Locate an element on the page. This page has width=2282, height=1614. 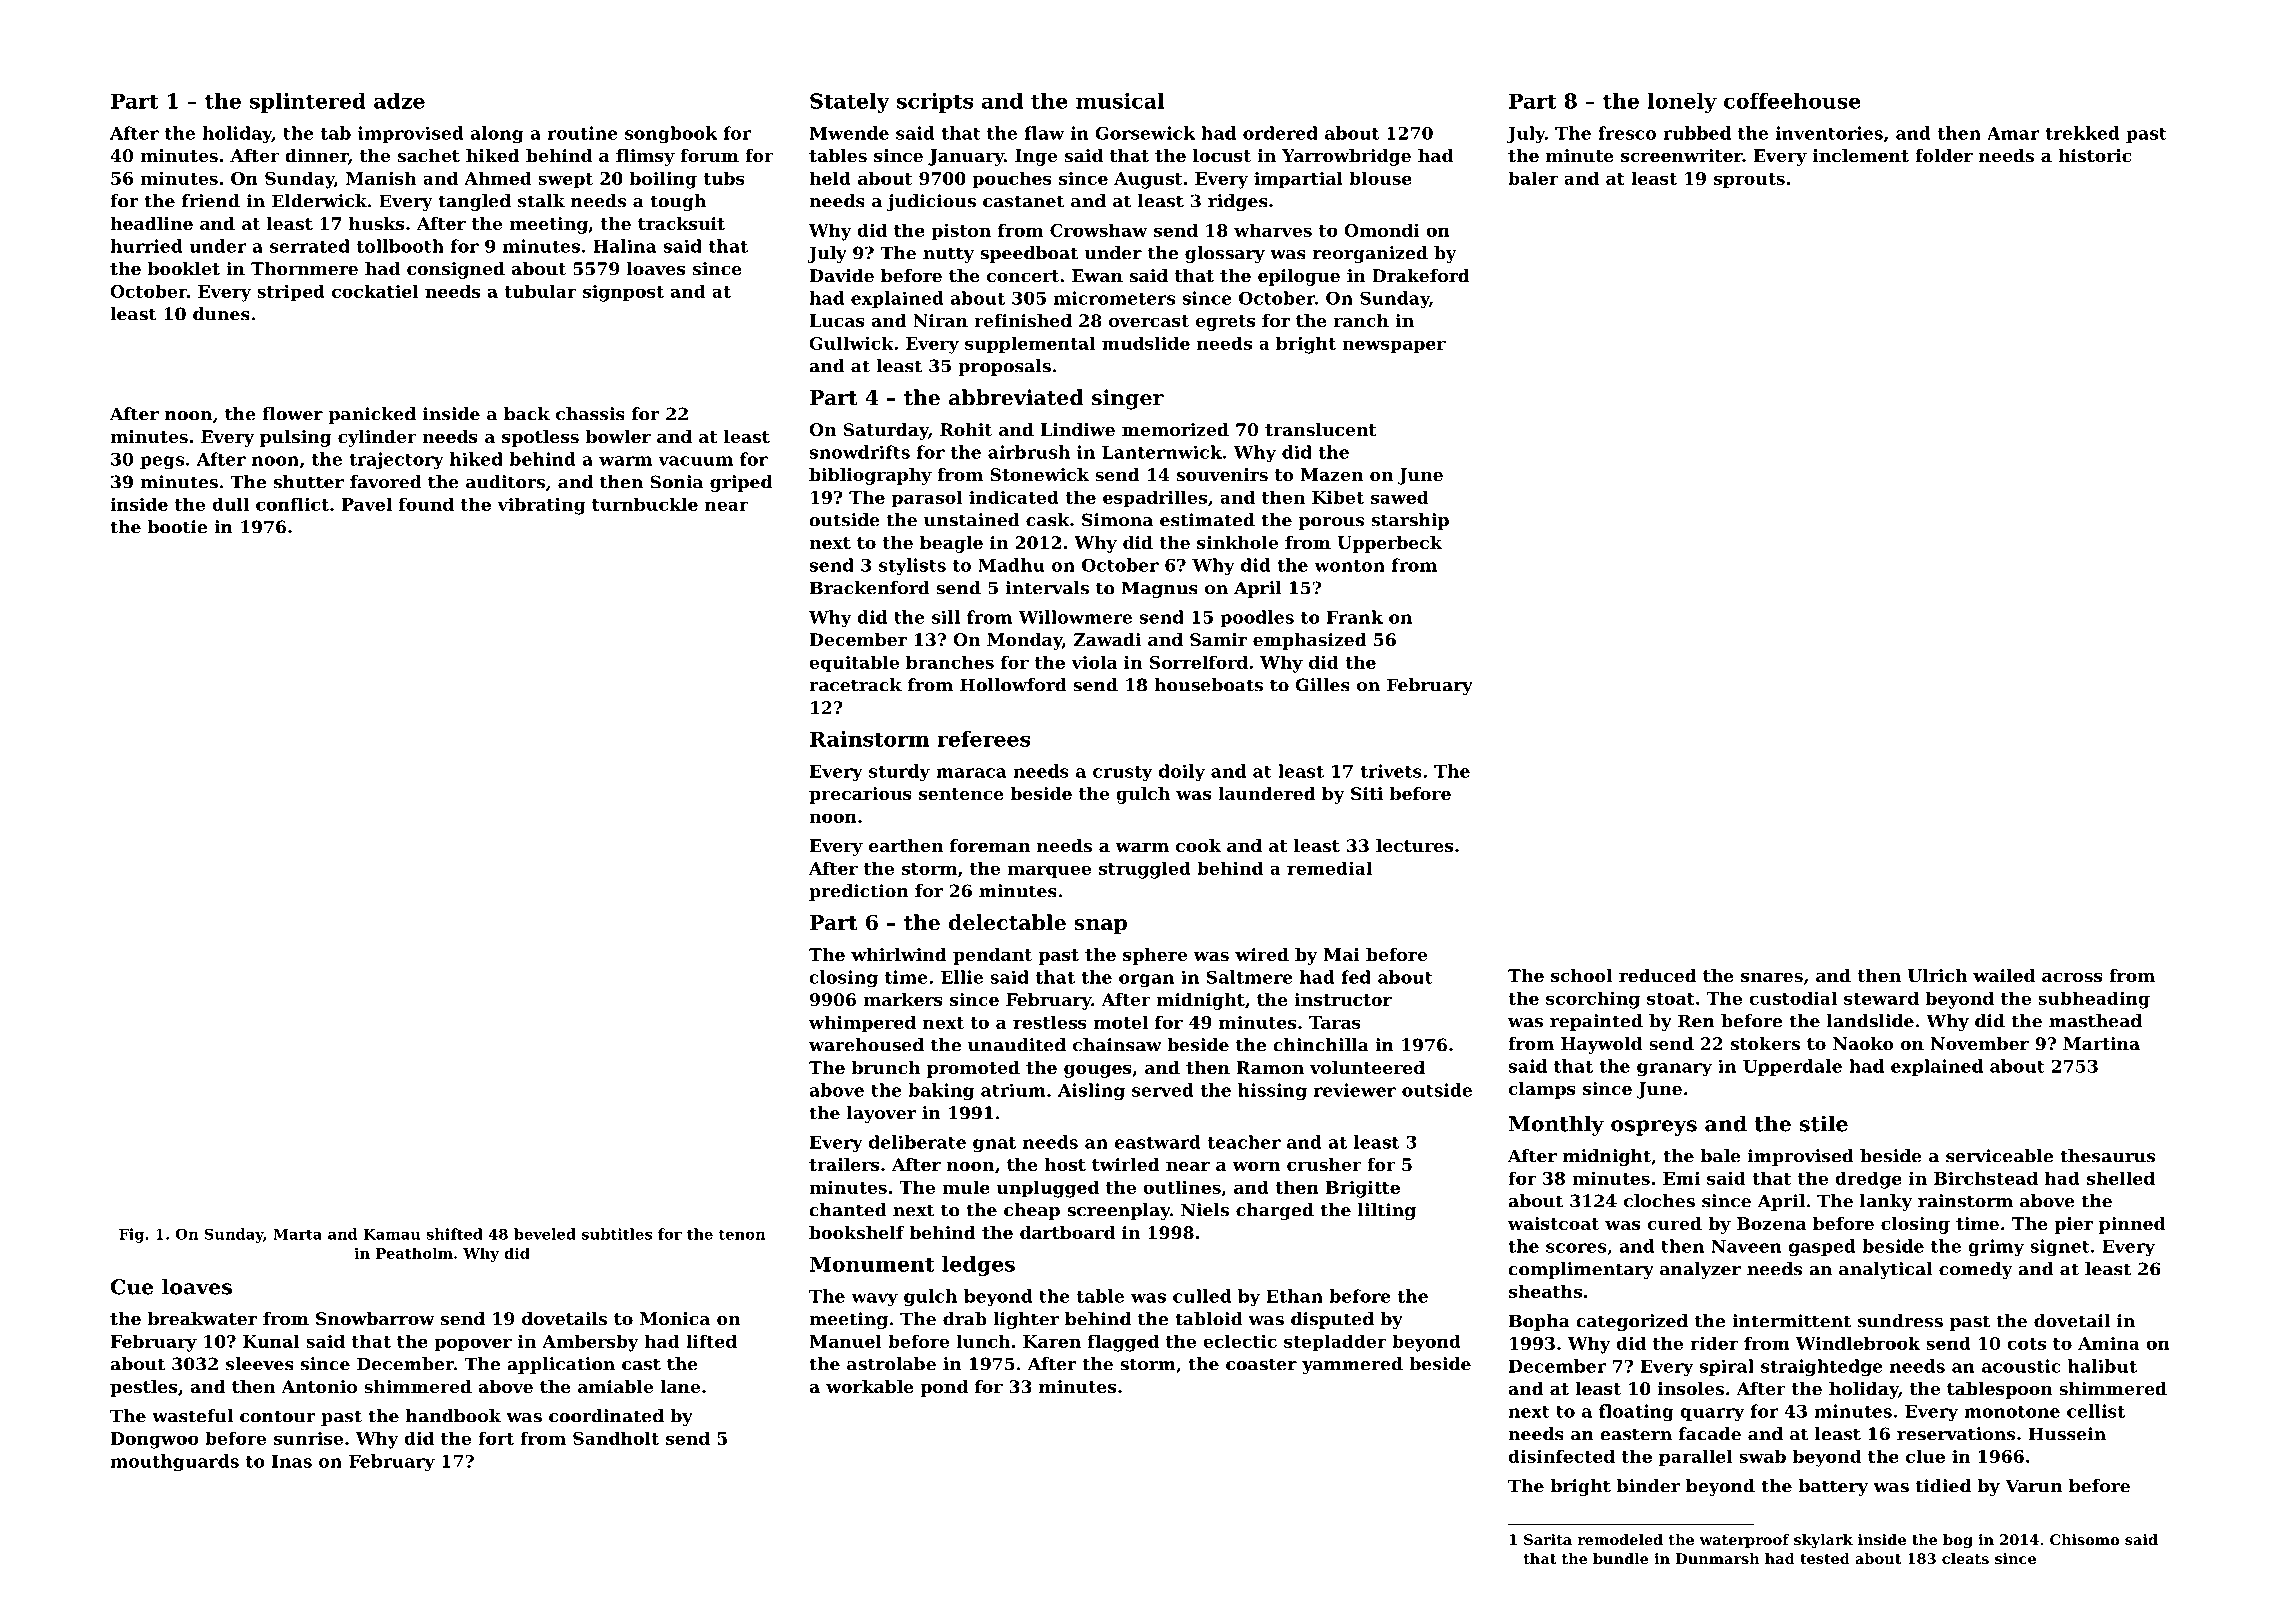
Ewan is located at coordinates (1097, 275).
